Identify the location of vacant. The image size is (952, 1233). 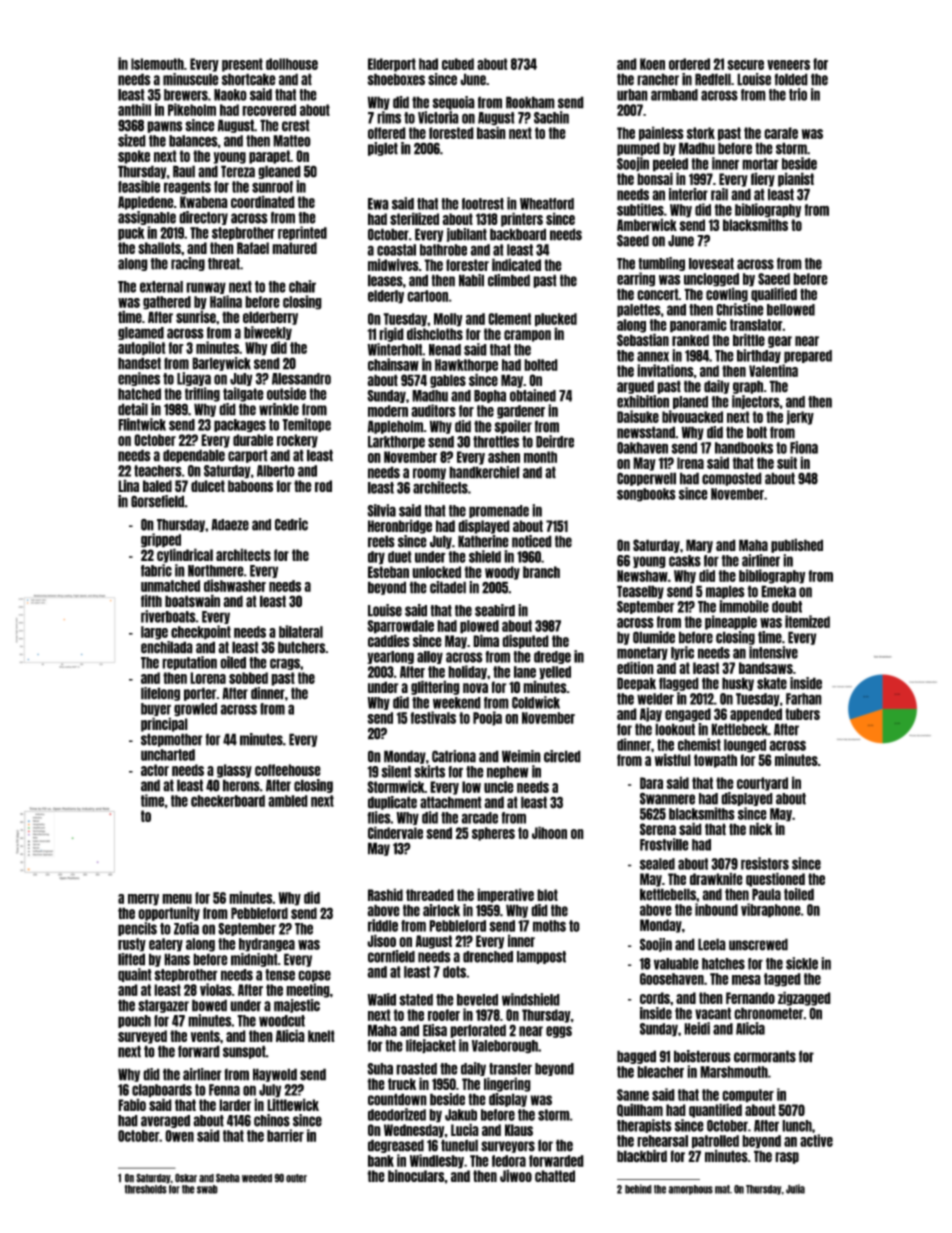
(713, 1013).
